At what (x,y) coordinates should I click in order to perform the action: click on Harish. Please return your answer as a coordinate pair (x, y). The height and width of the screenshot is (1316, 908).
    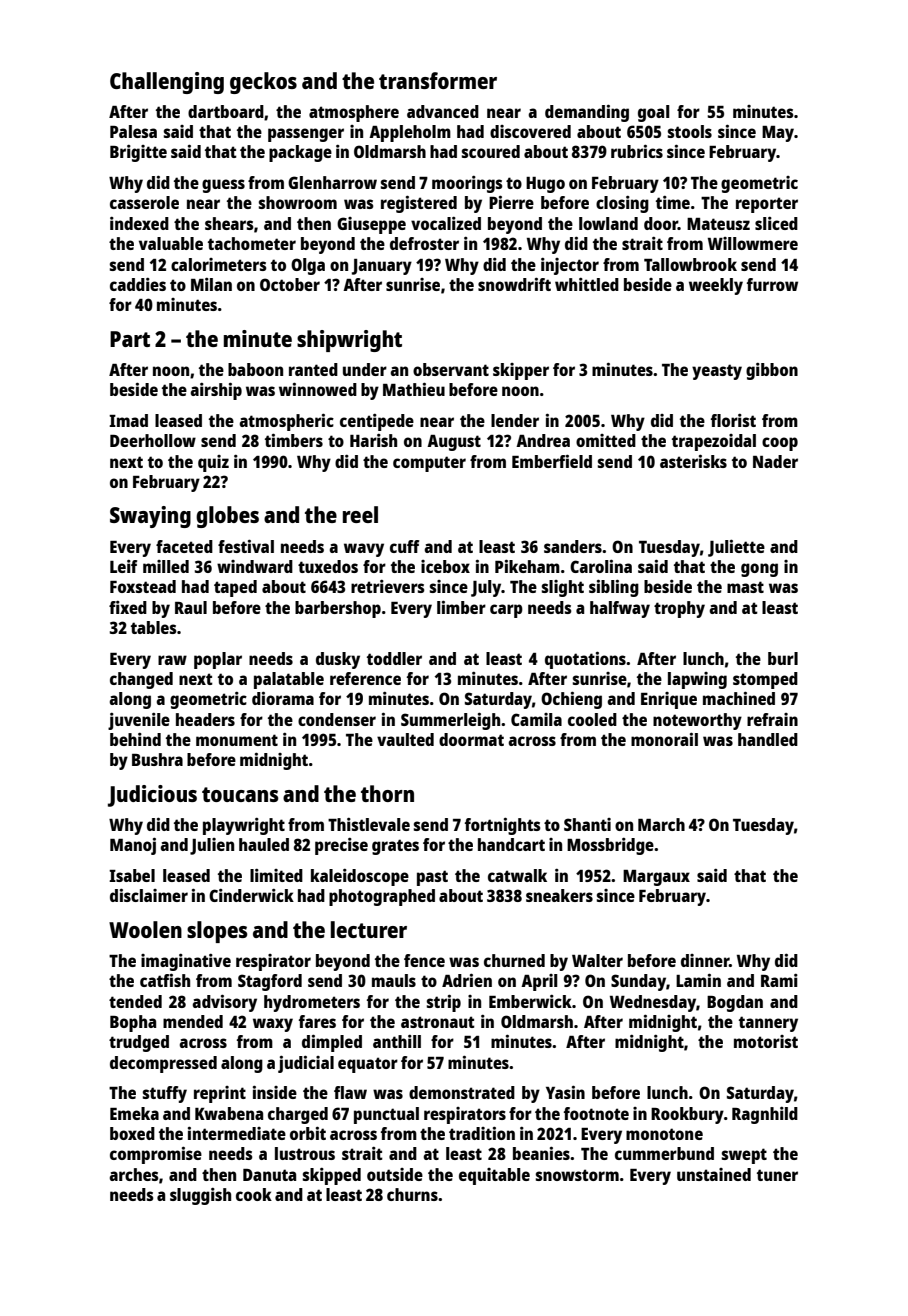
    Looking at the image, I should click on (373, 440).
